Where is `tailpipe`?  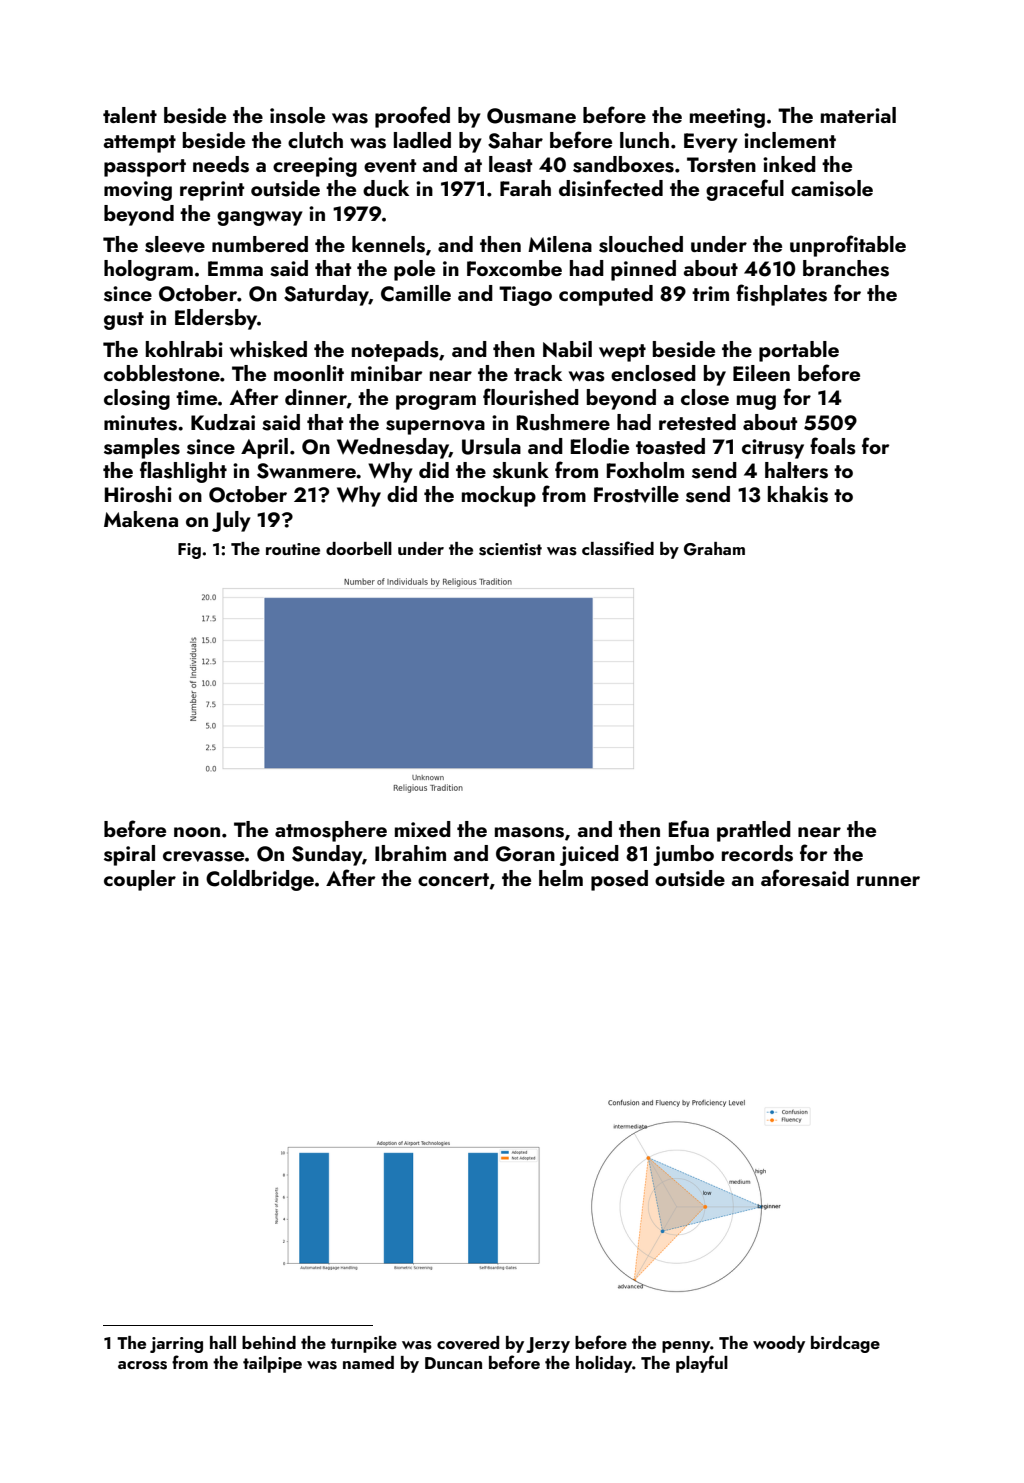 tailpipe is located at coordinates (272, 1364).
